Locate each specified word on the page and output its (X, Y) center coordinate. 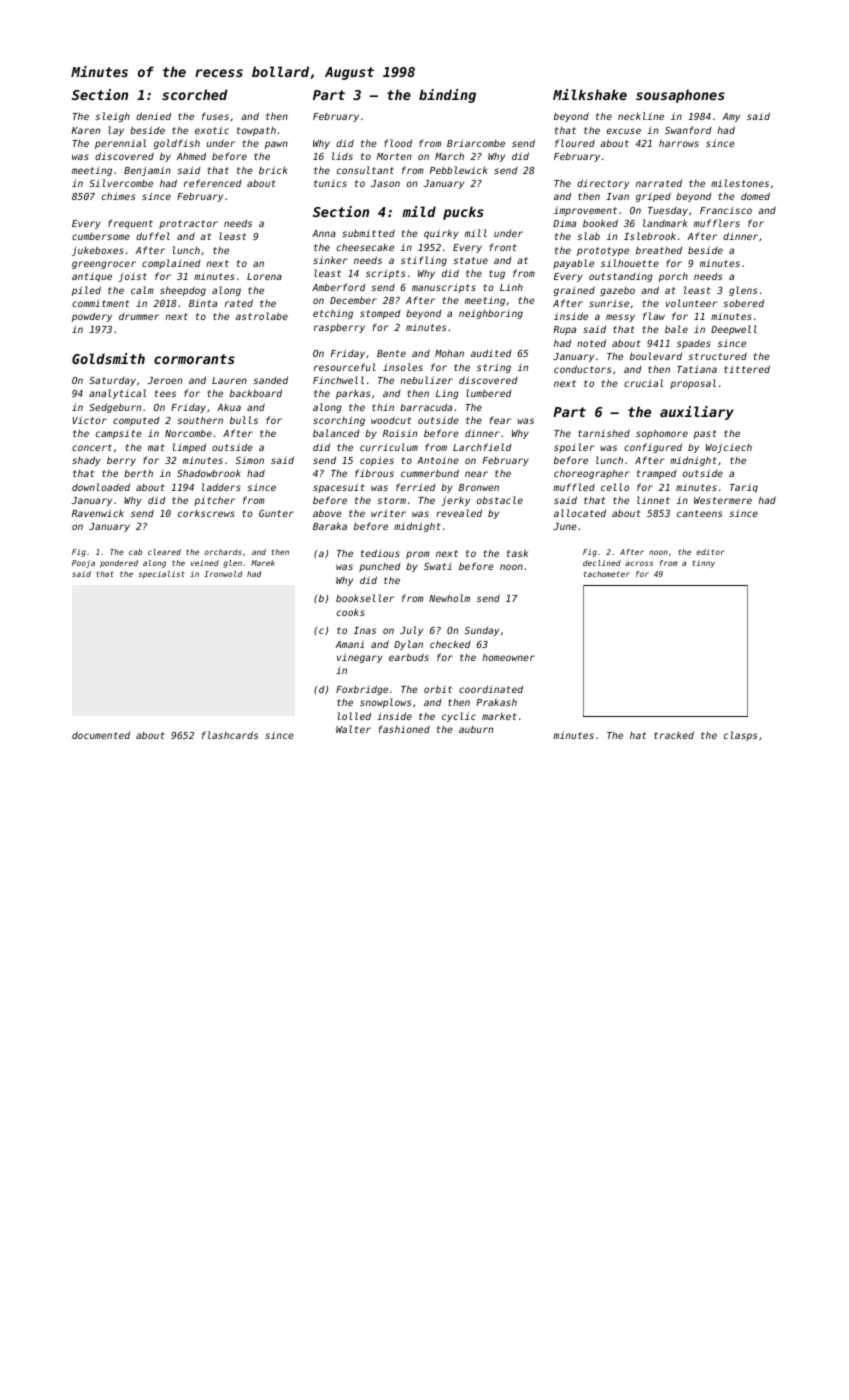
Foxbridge (362, 690)
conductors (582, 369)
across (639, 563)
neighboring (491, 314)
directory (603, 184)
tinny (704, 564)
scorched (195, 94)
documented (101, 735)
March (449, 156)
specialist (161, 575)
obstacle (500, 500)
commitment (100, 303)
